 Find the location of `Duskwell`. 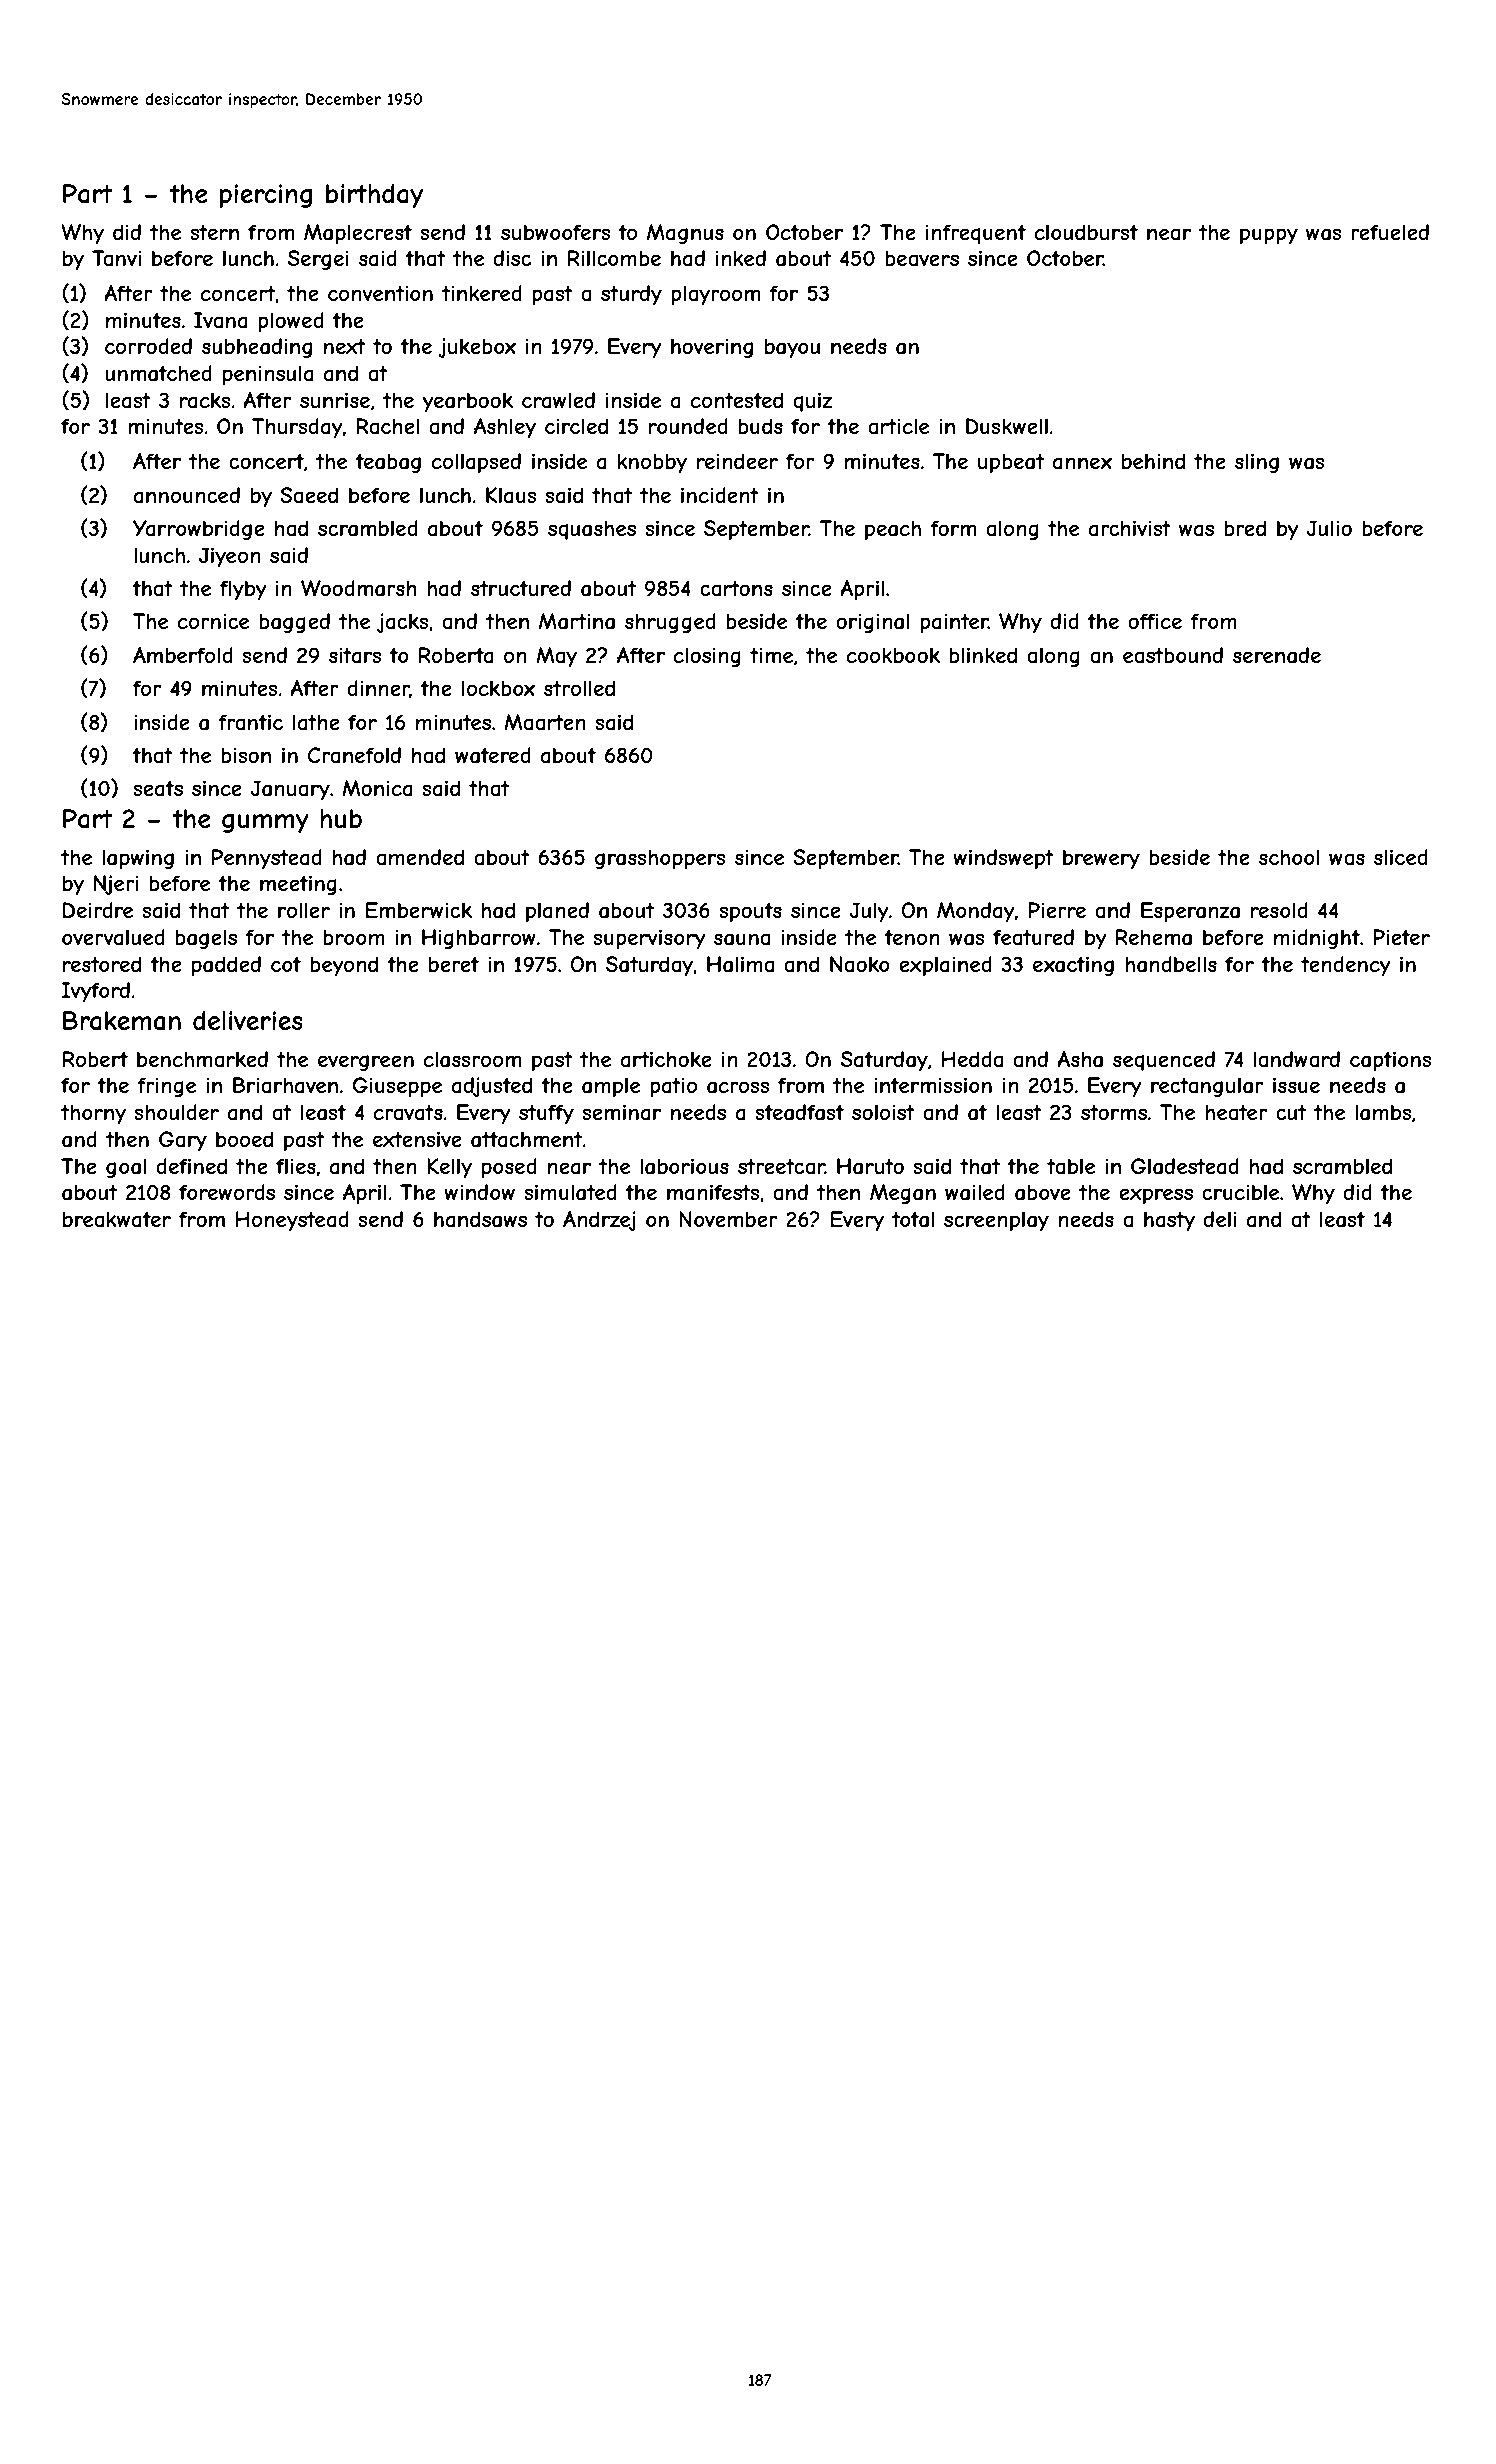

Duskwell is located at coordinates (1007, 426).
